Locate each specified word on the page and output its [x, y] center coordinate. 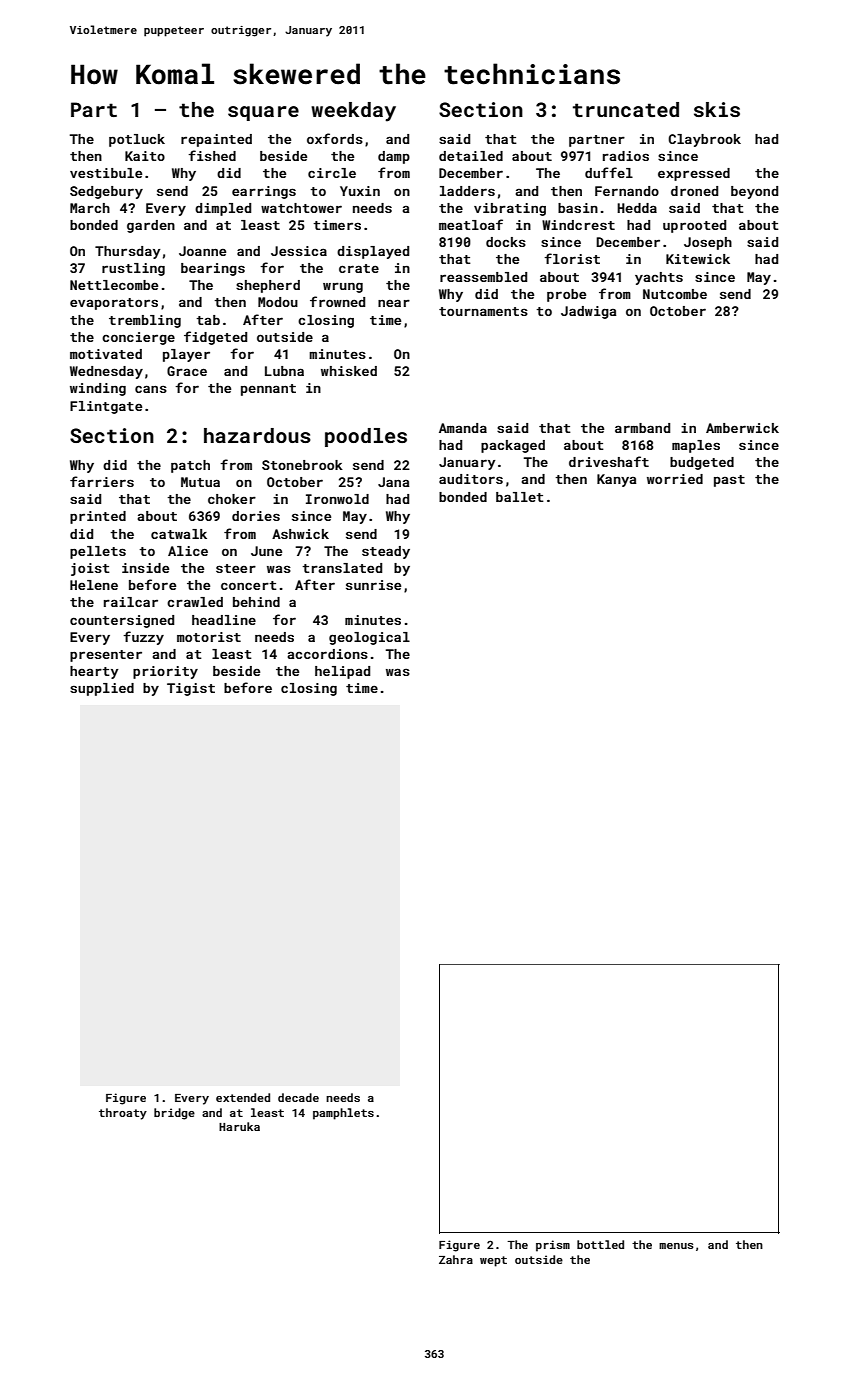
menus [676, 1246]
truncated [626, 109]
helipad [342, 672]
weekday [353, 112]
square [263, 113]
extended [243, 1097]
